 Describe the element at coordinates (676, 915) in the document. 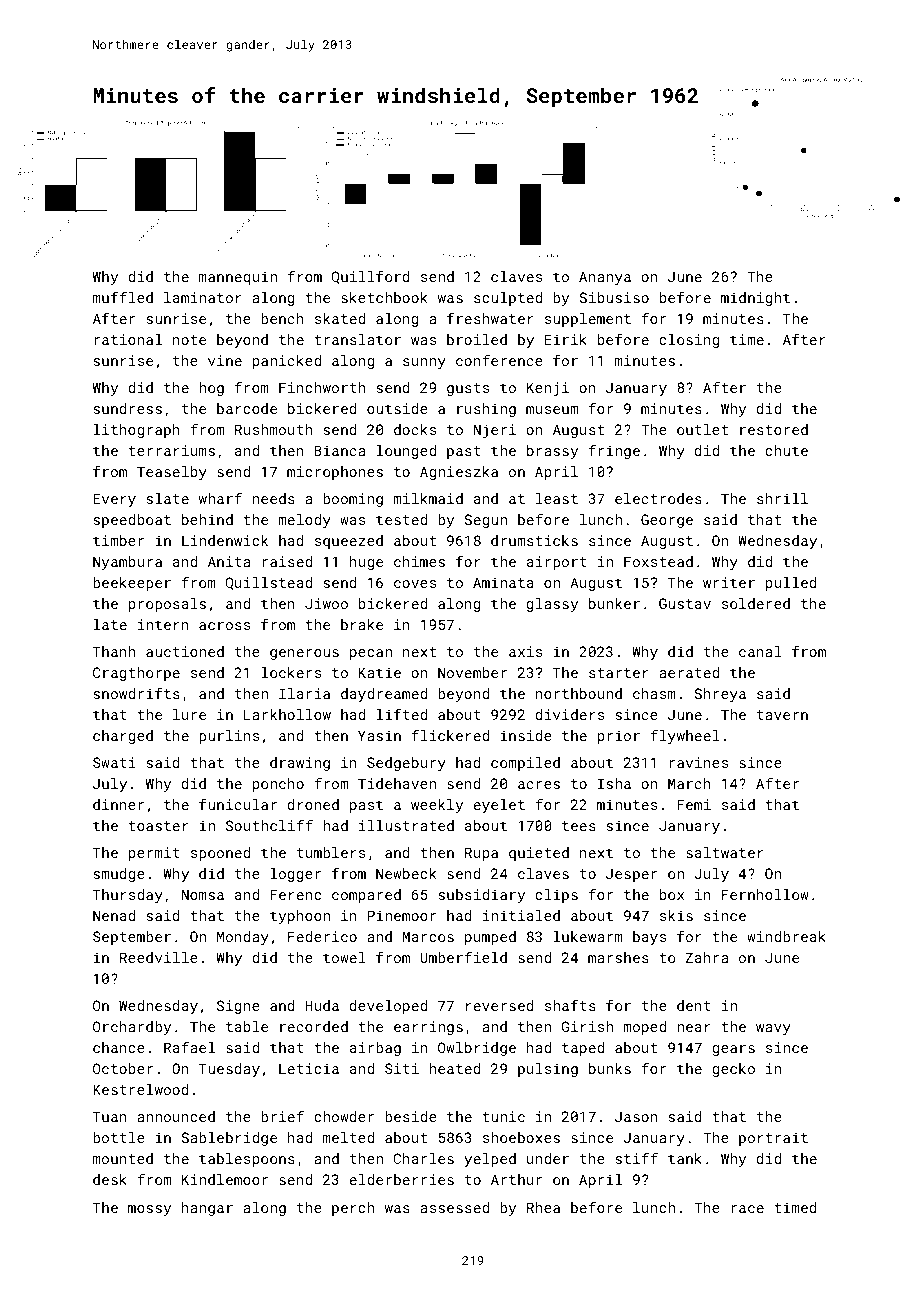

I see `skis` at that location.
